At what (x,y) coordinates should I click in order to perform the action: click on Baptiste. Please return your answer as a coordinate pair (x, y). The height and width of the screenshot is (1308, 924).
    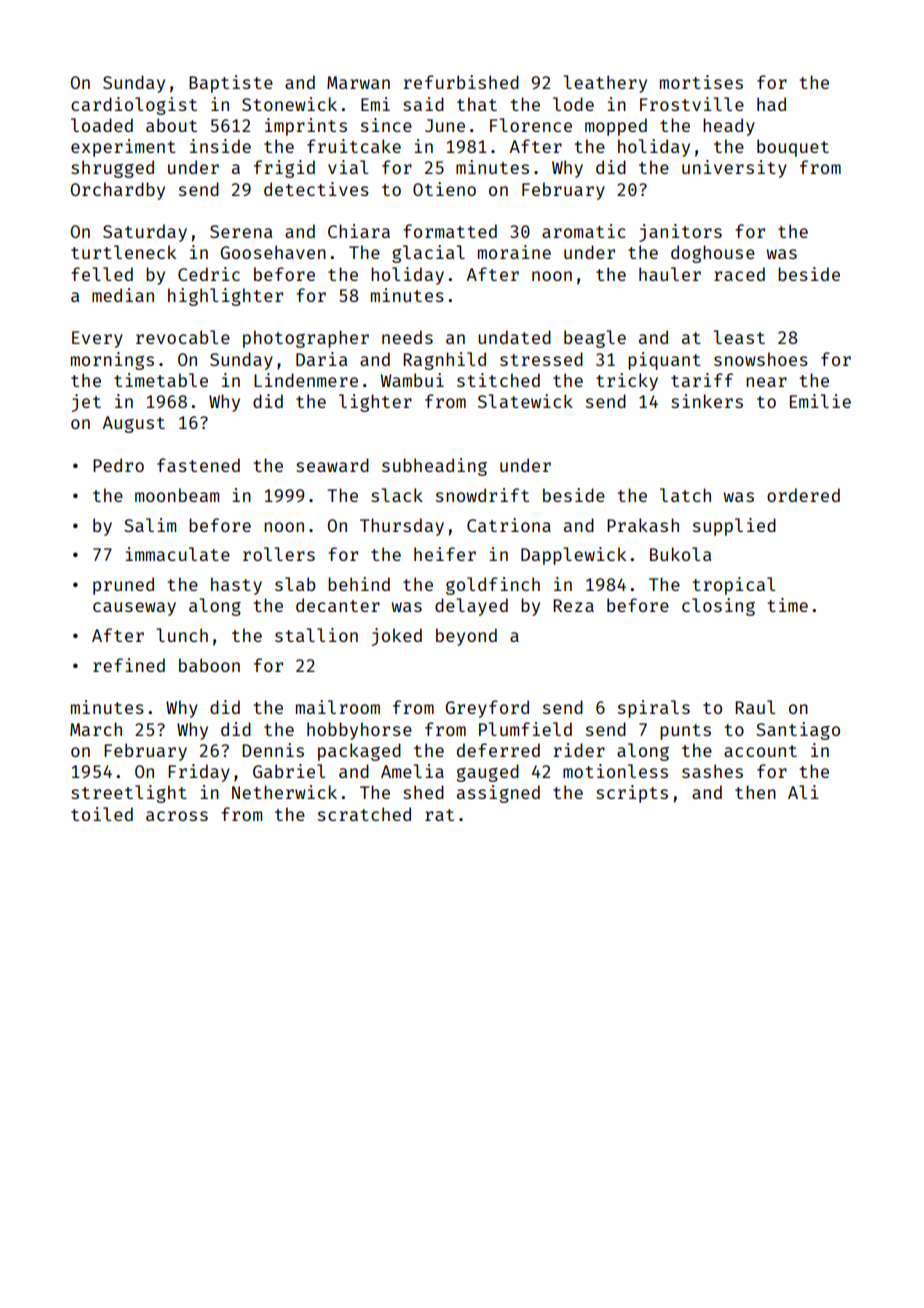
    Looking at the image, I should click on (231, 84).
